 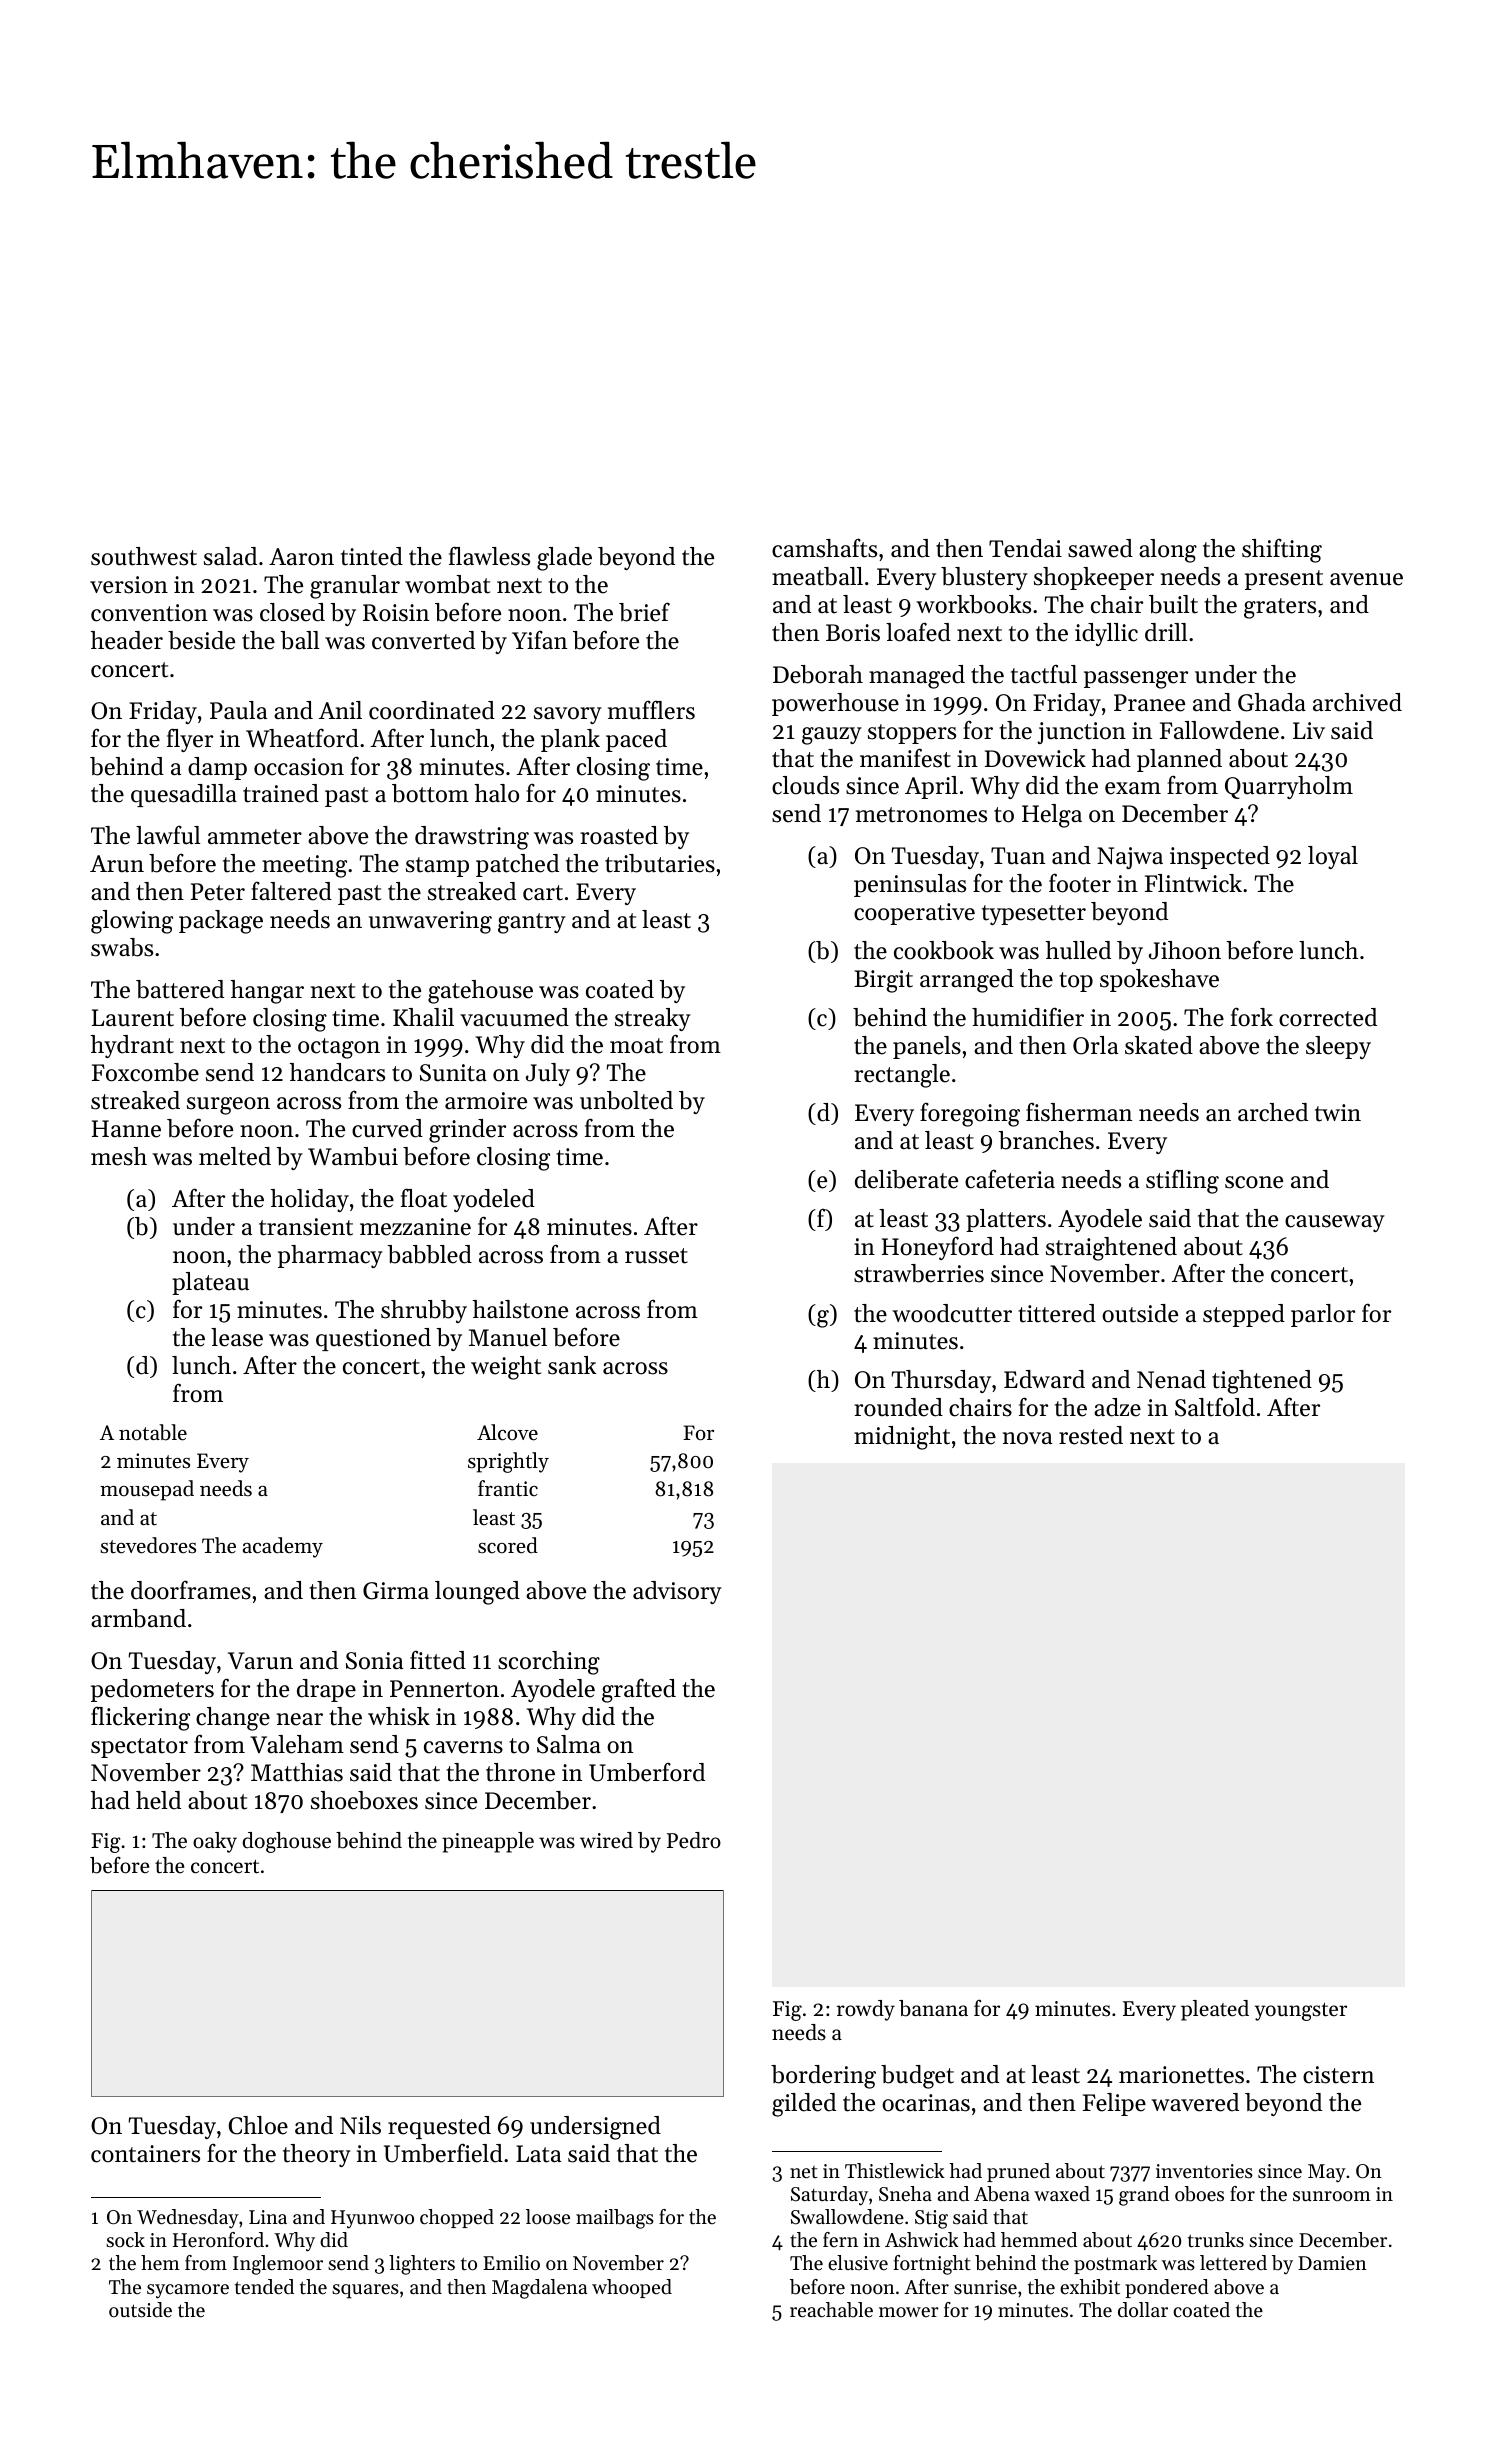 I want to click on glade, so click(x=564, y=559).
